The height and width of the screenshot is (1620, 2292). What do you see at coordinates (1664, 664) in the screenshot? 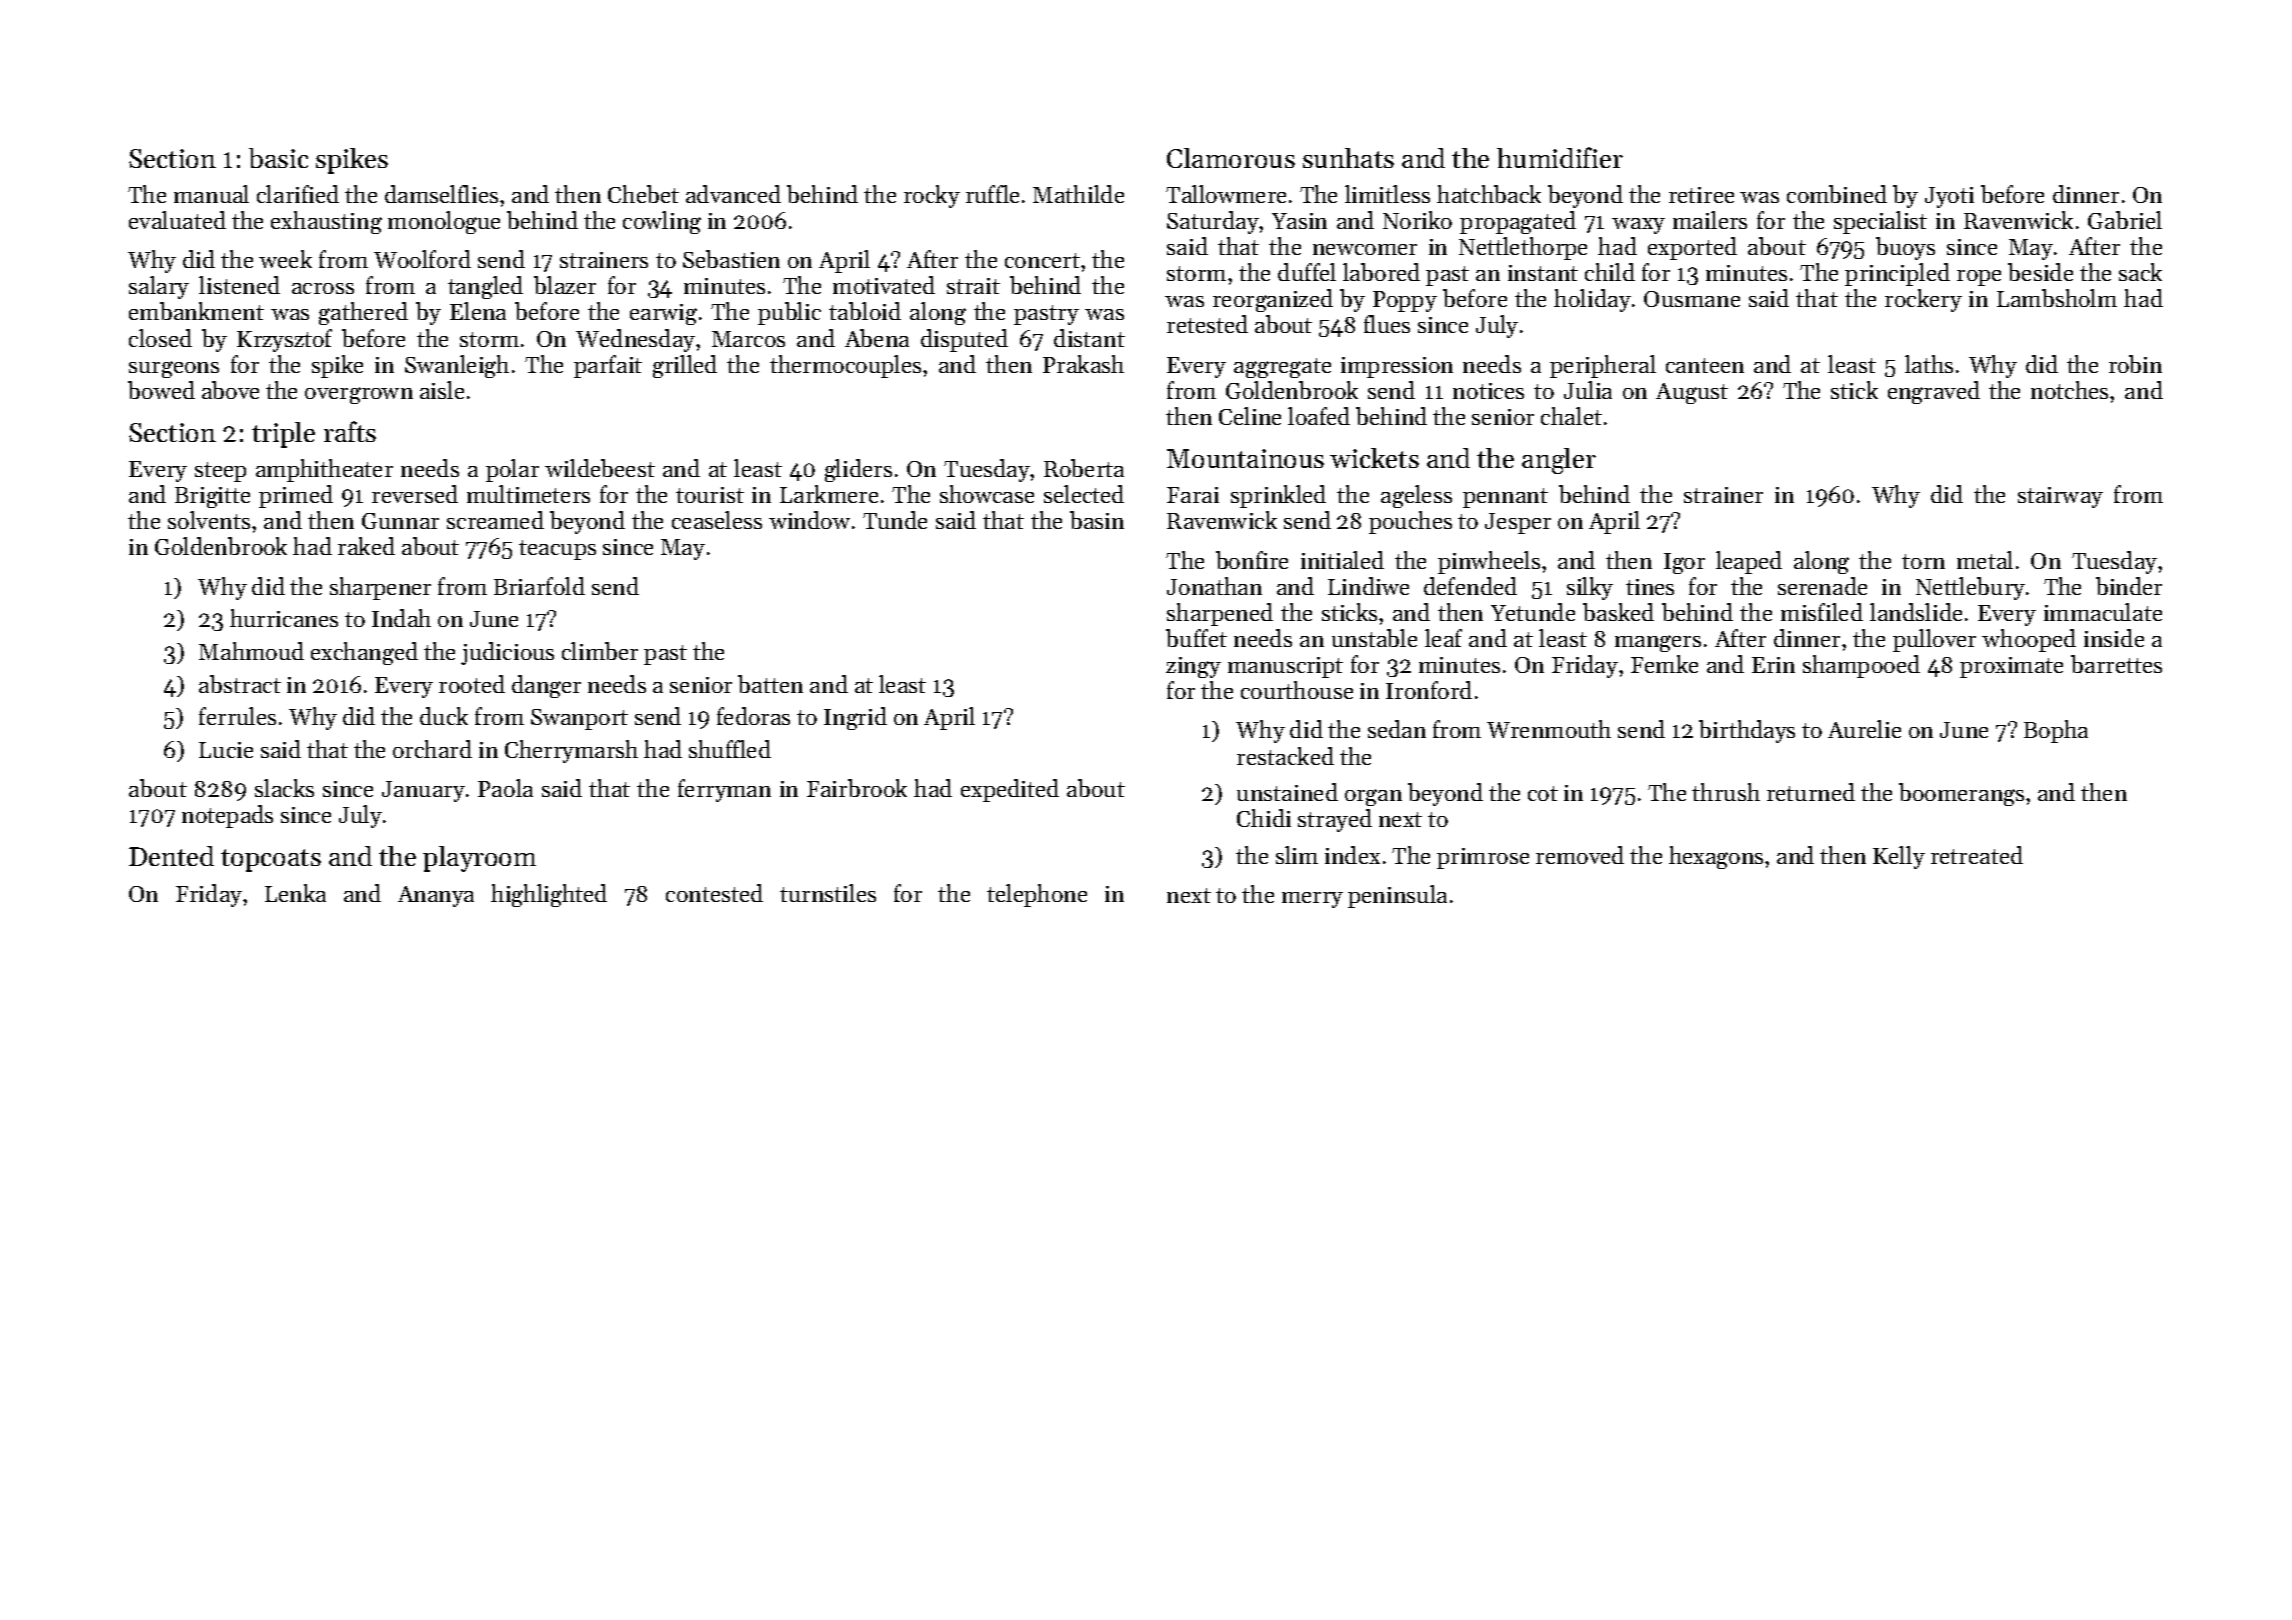
I see `Femke` at bounding box center [1664, 664].
